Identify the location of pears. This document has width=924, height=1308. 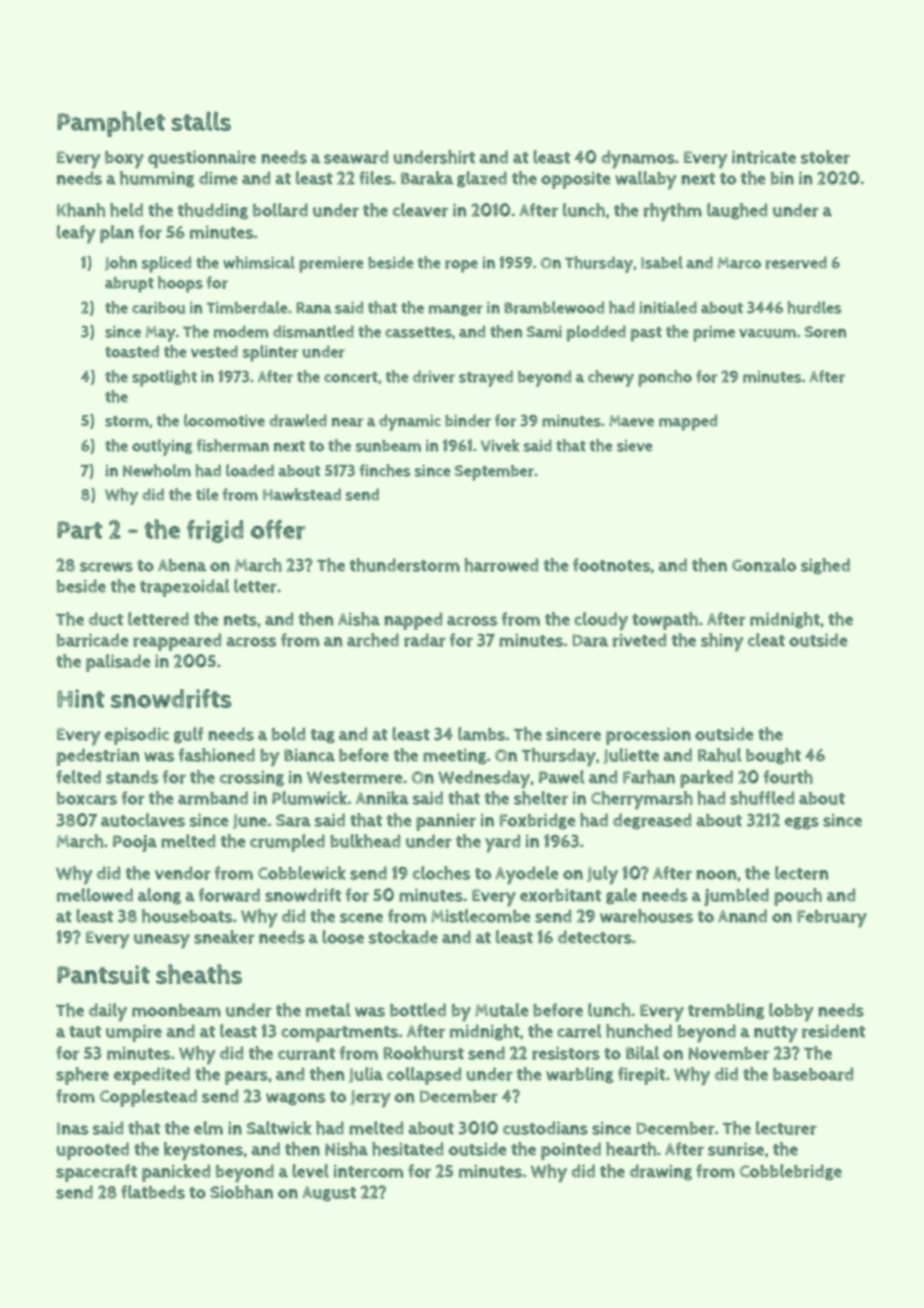
(246, 1078).
